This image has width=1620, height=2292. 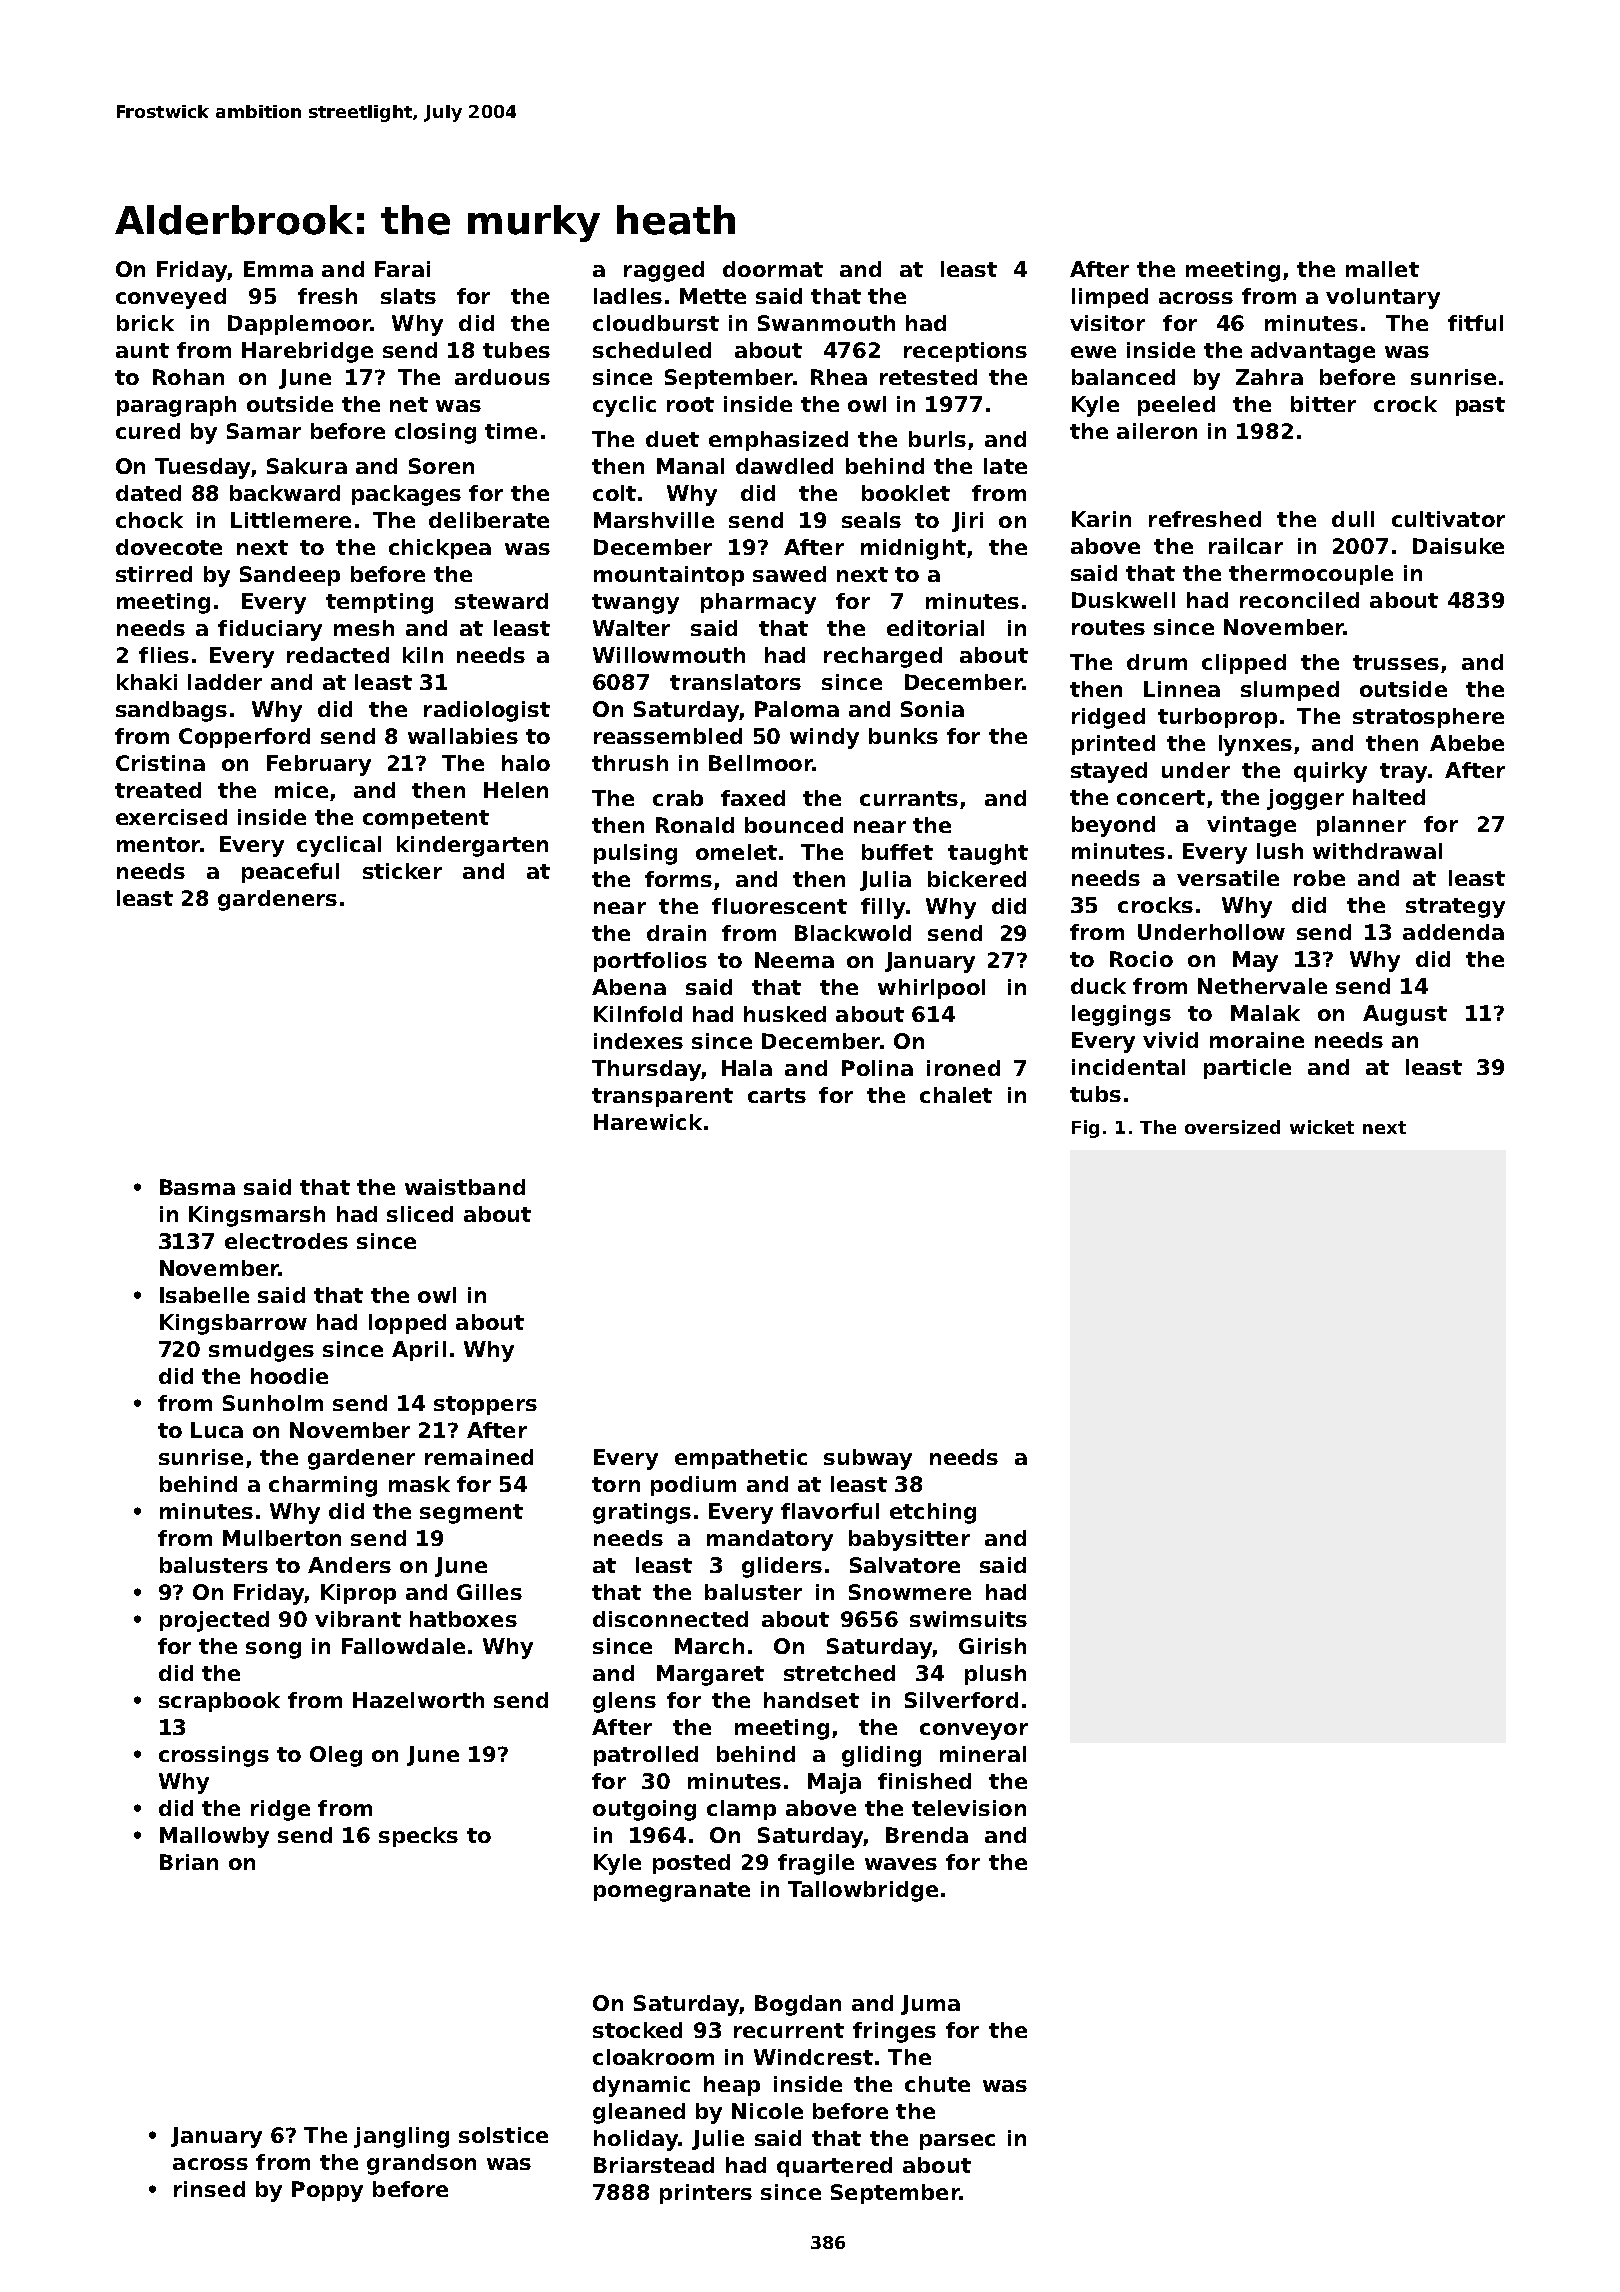 I want to click on Basma, so click(x=197, y=1187).
